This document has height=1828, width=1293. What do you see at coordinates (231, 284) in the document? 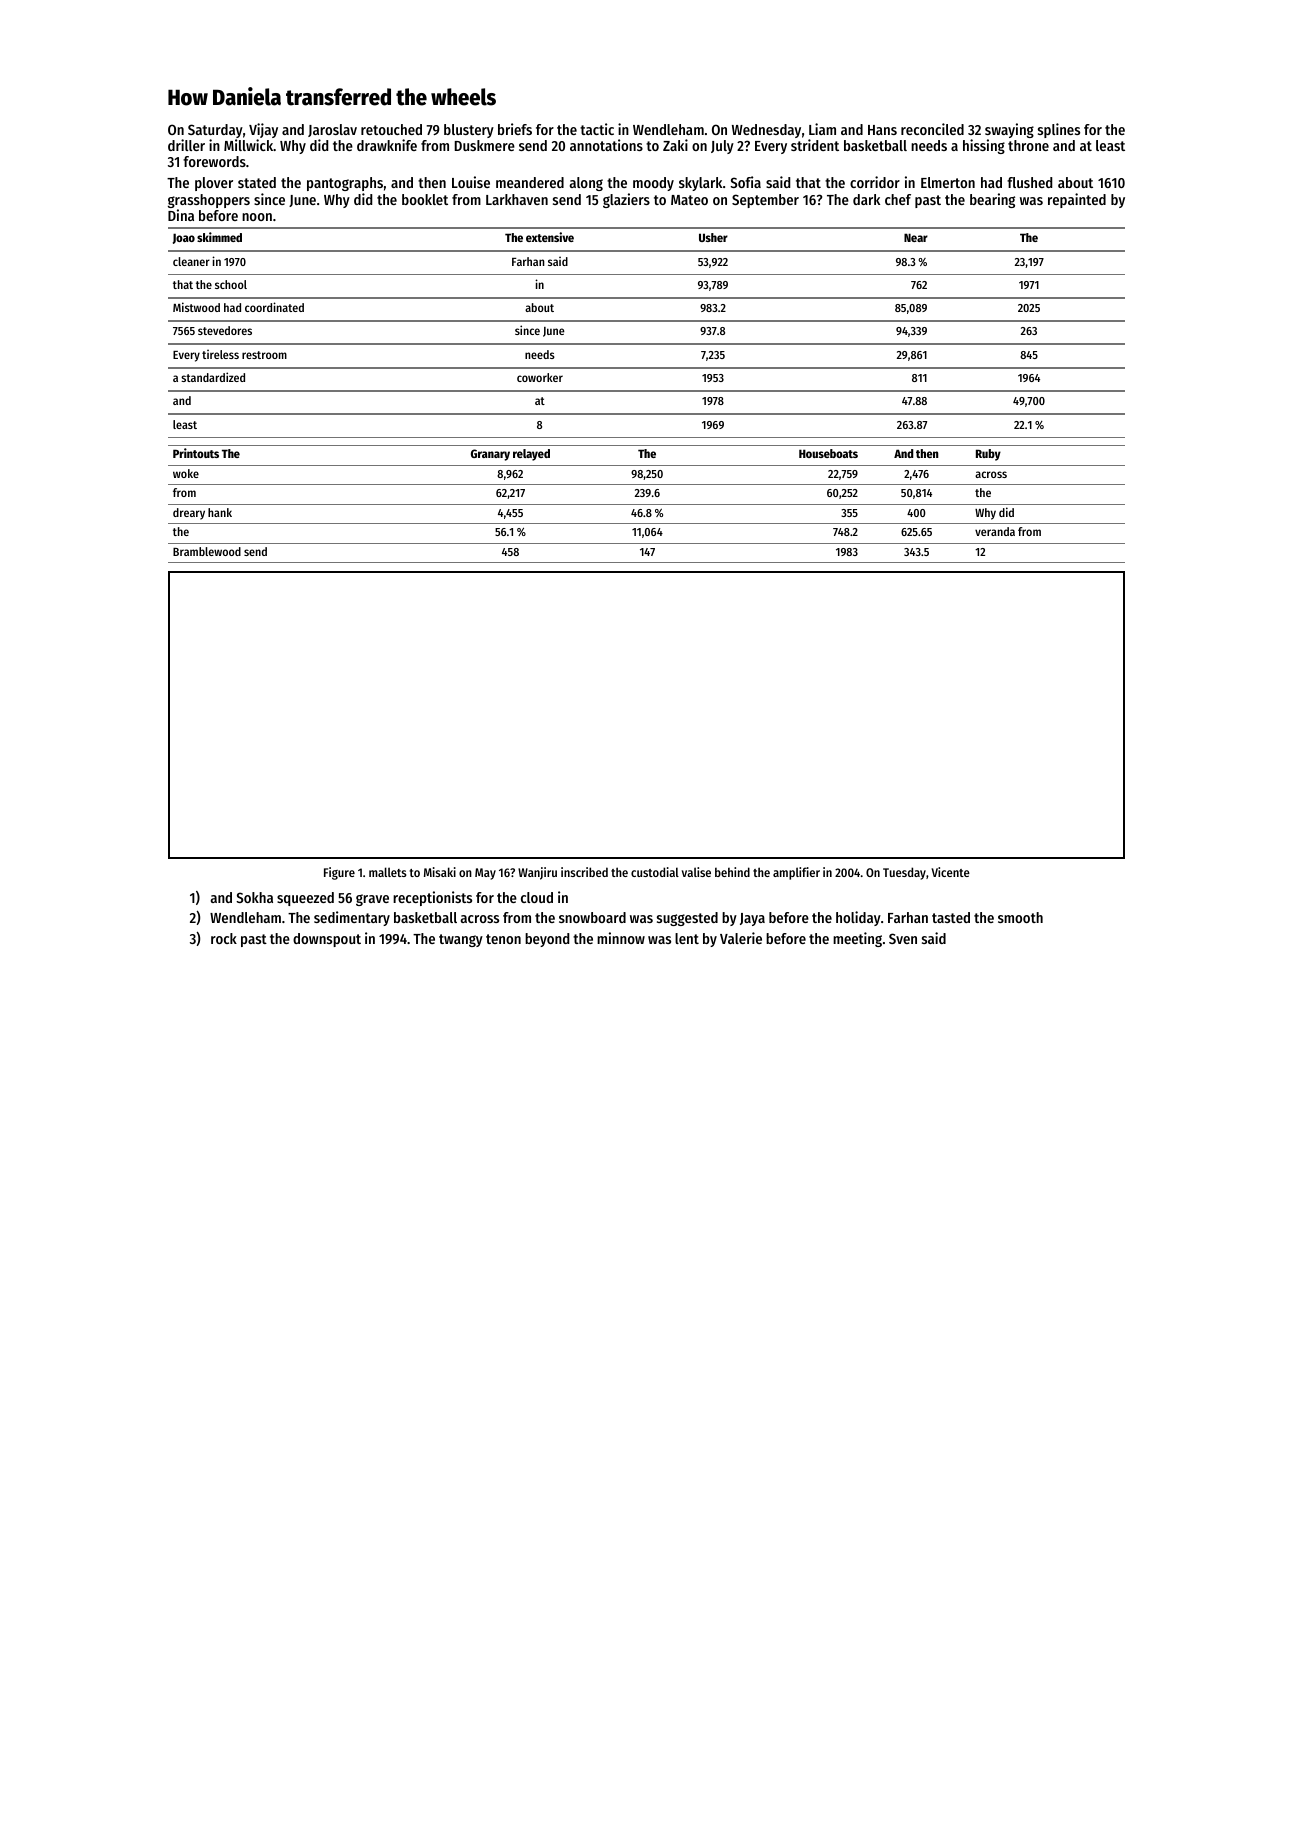
I see `school` at bounding box center [231, 284].
